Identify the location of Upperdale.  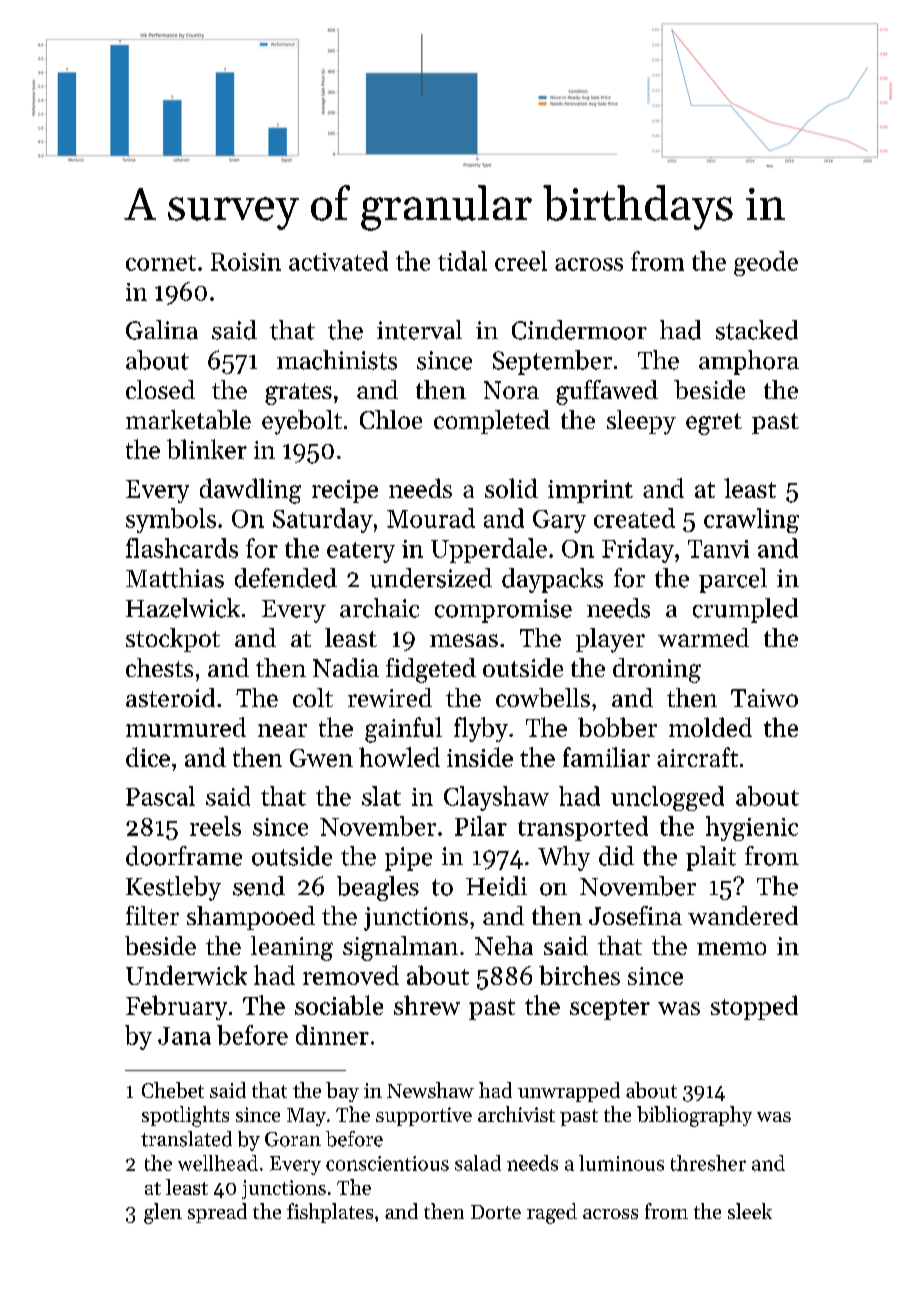
(489, 550).
